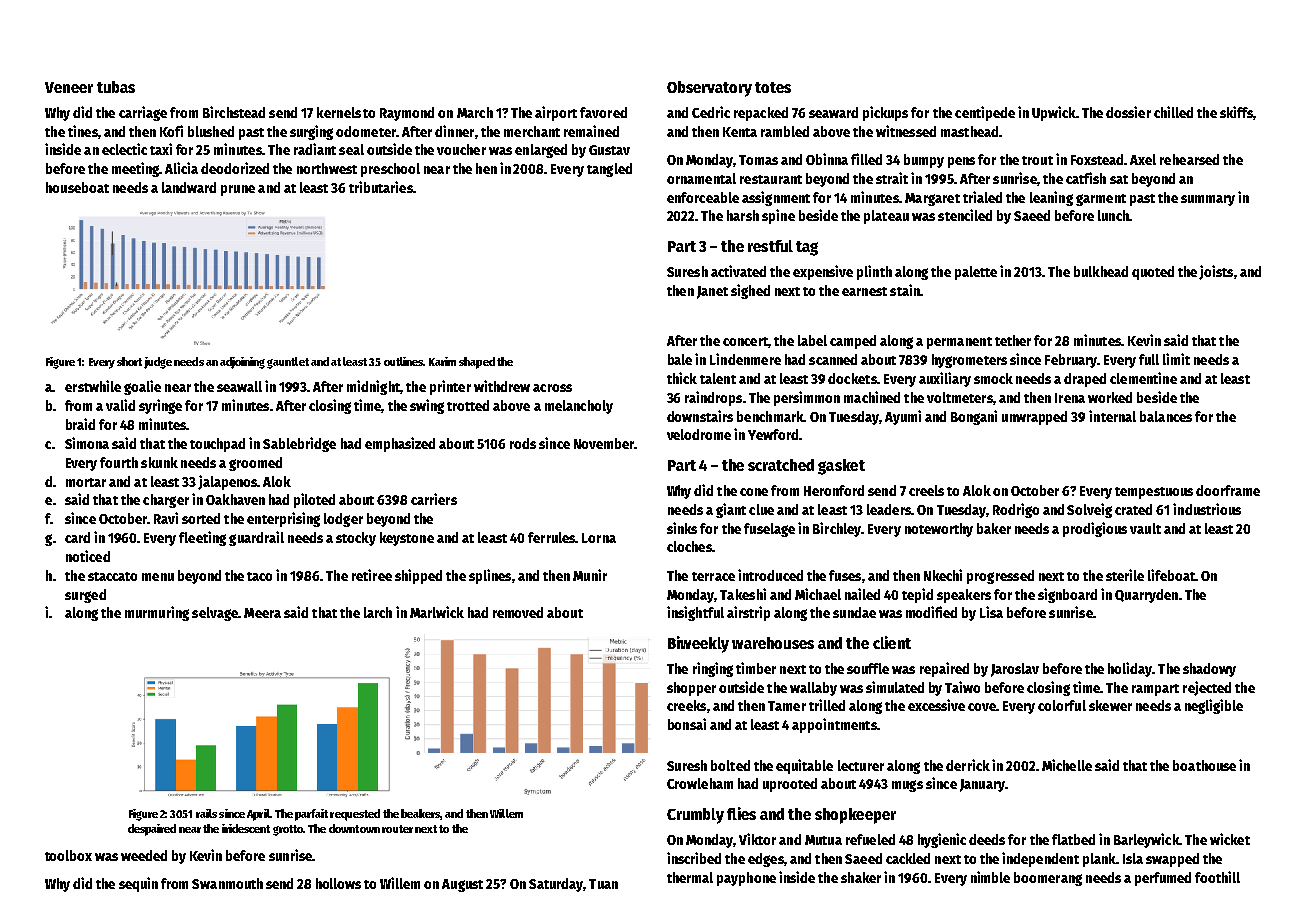  What do you see at coordinates (157, 613) in the screenshot?
I see `murmuring` at bounding box center [157, 613].
